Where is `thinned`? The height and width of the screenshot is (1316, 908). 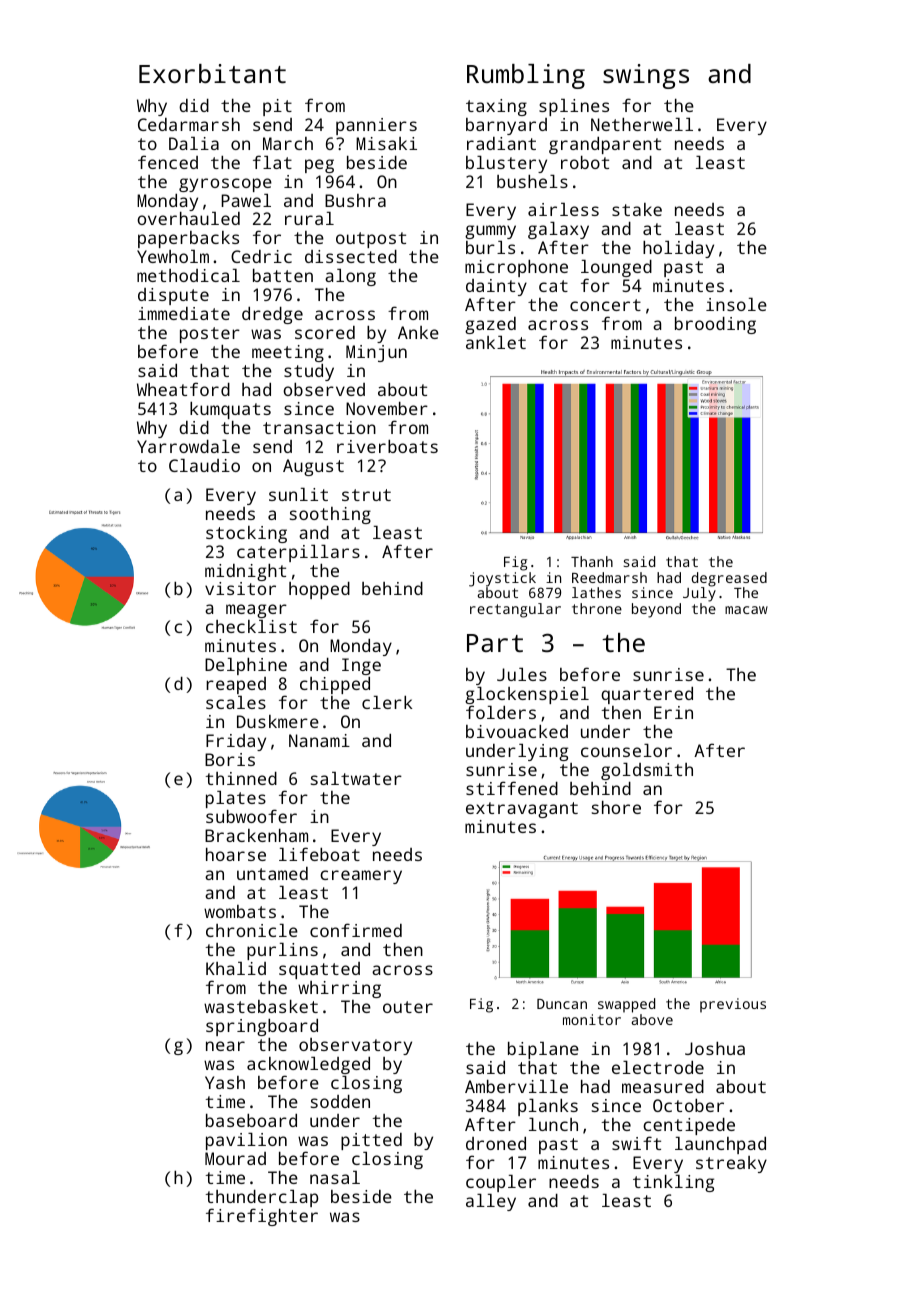
thinned is located at coordinates (241, 778).
